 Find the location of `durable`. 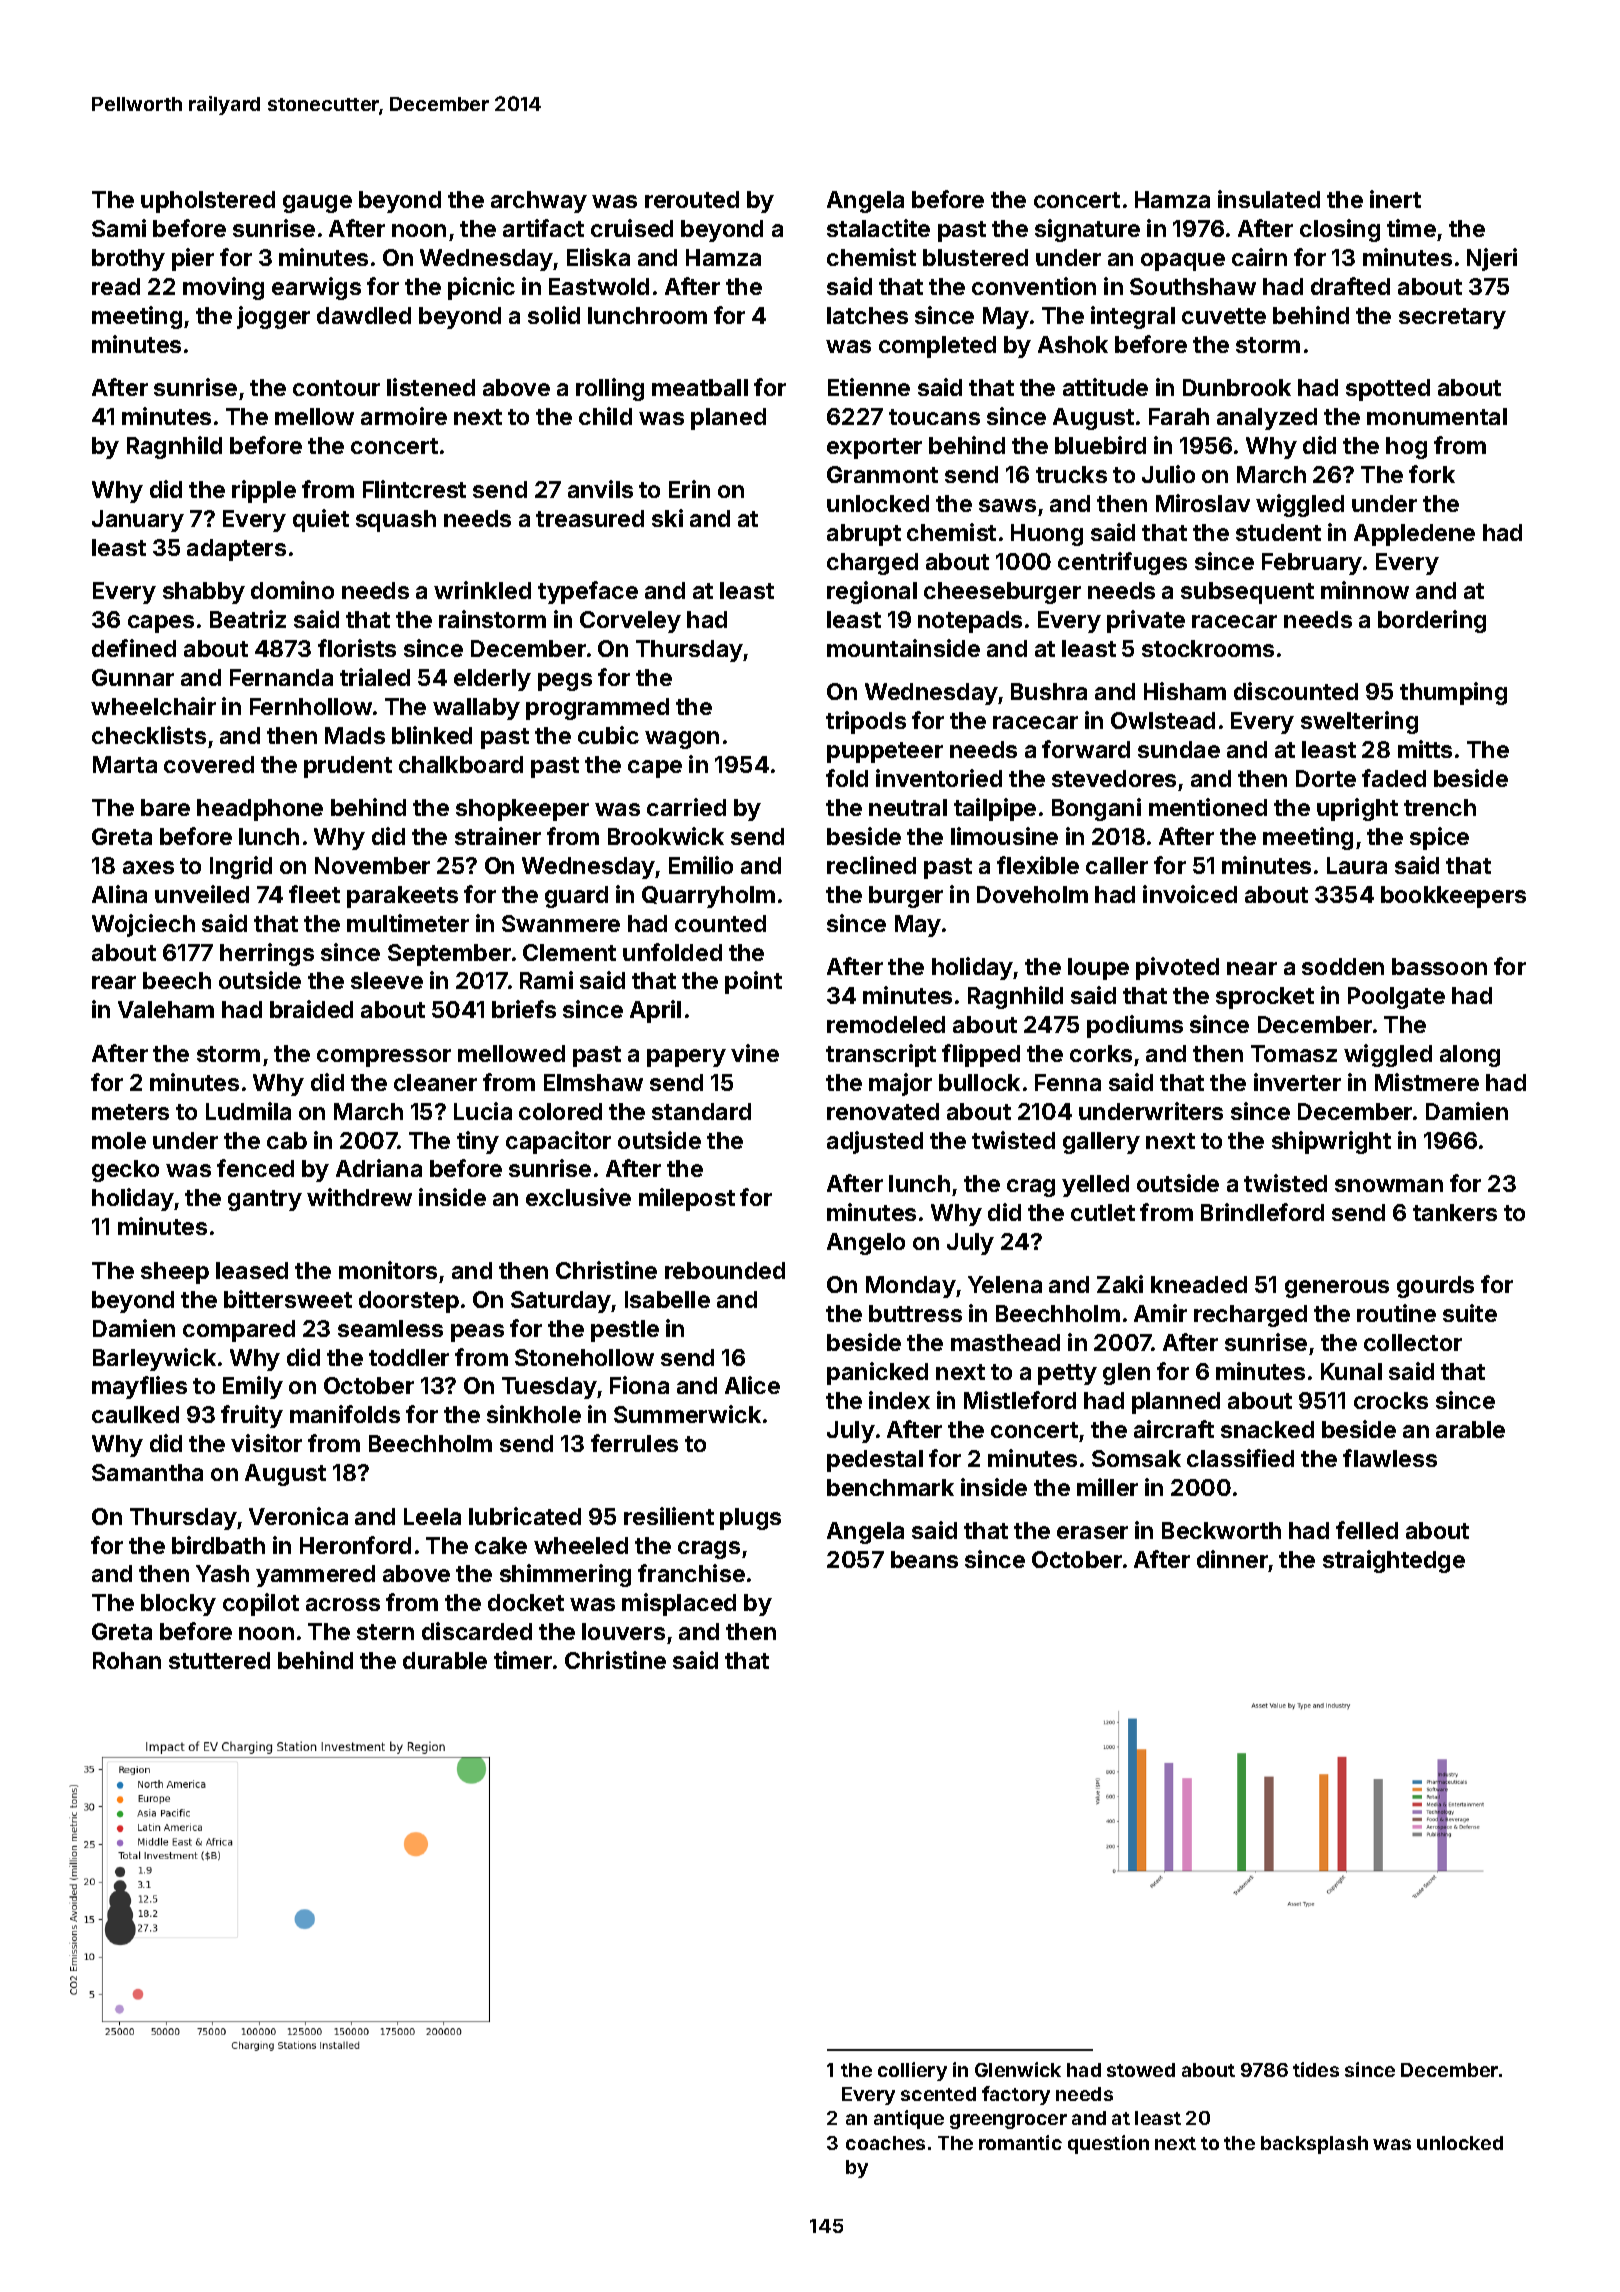

durable is located at coordinates (445, 1660).
